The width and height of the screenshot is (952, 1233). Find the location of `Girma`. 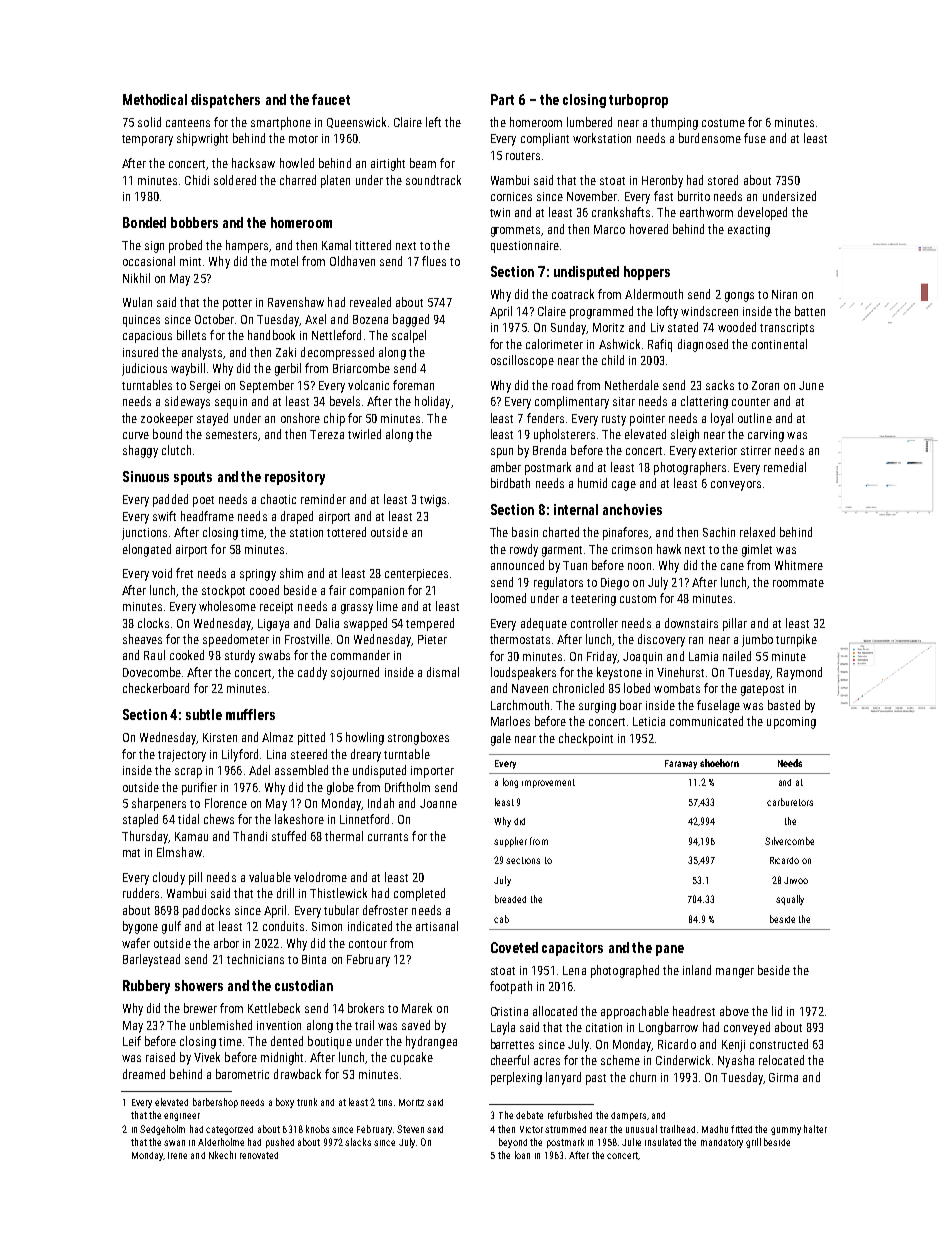

Girma is located at coordinates (783, 1077).
